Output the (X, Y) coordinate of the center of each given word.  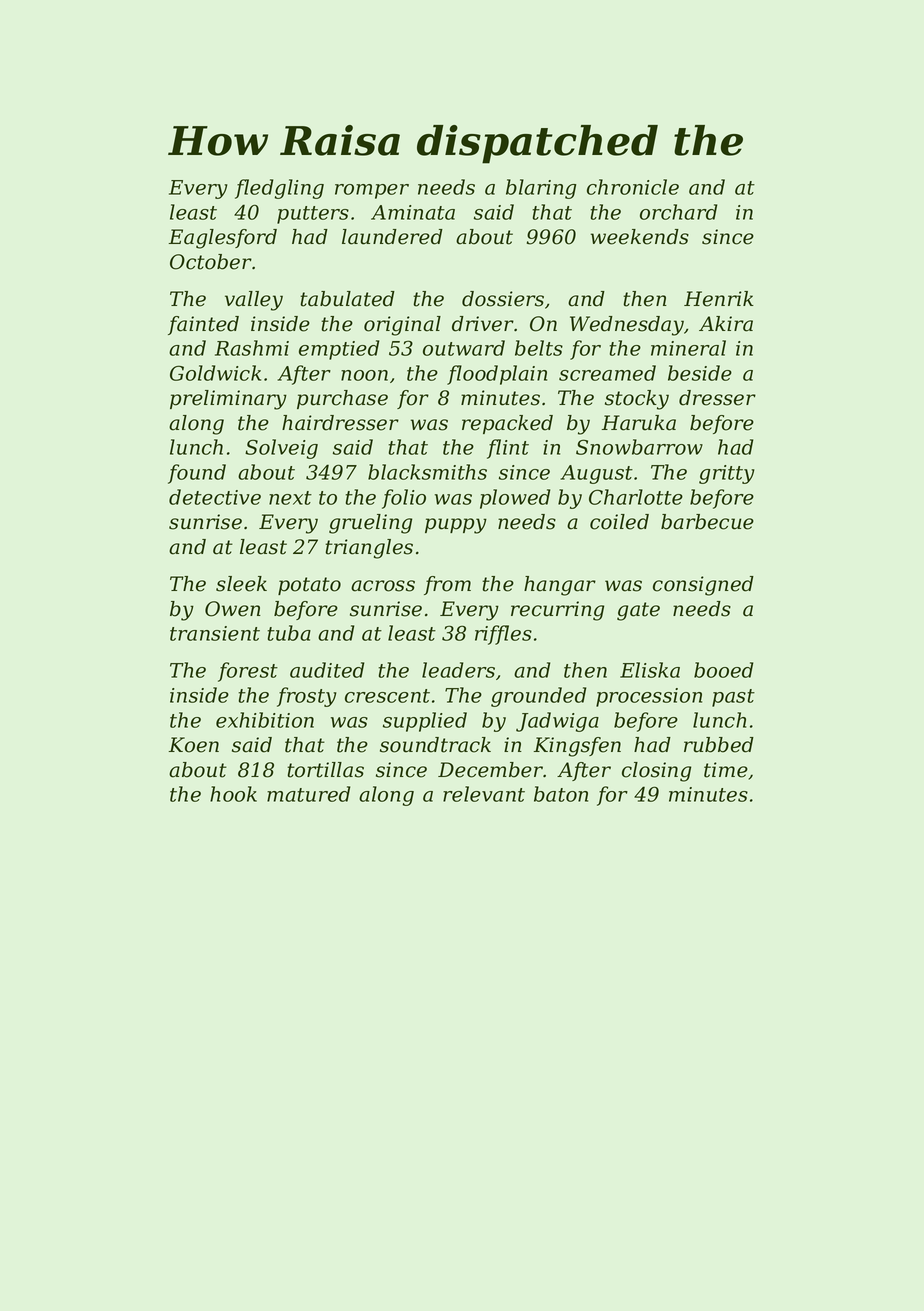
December (490, 770)
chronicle (633, 187)
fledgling (279, 189)
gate (638, 611)
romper (372, 191)
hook (233, 794)
